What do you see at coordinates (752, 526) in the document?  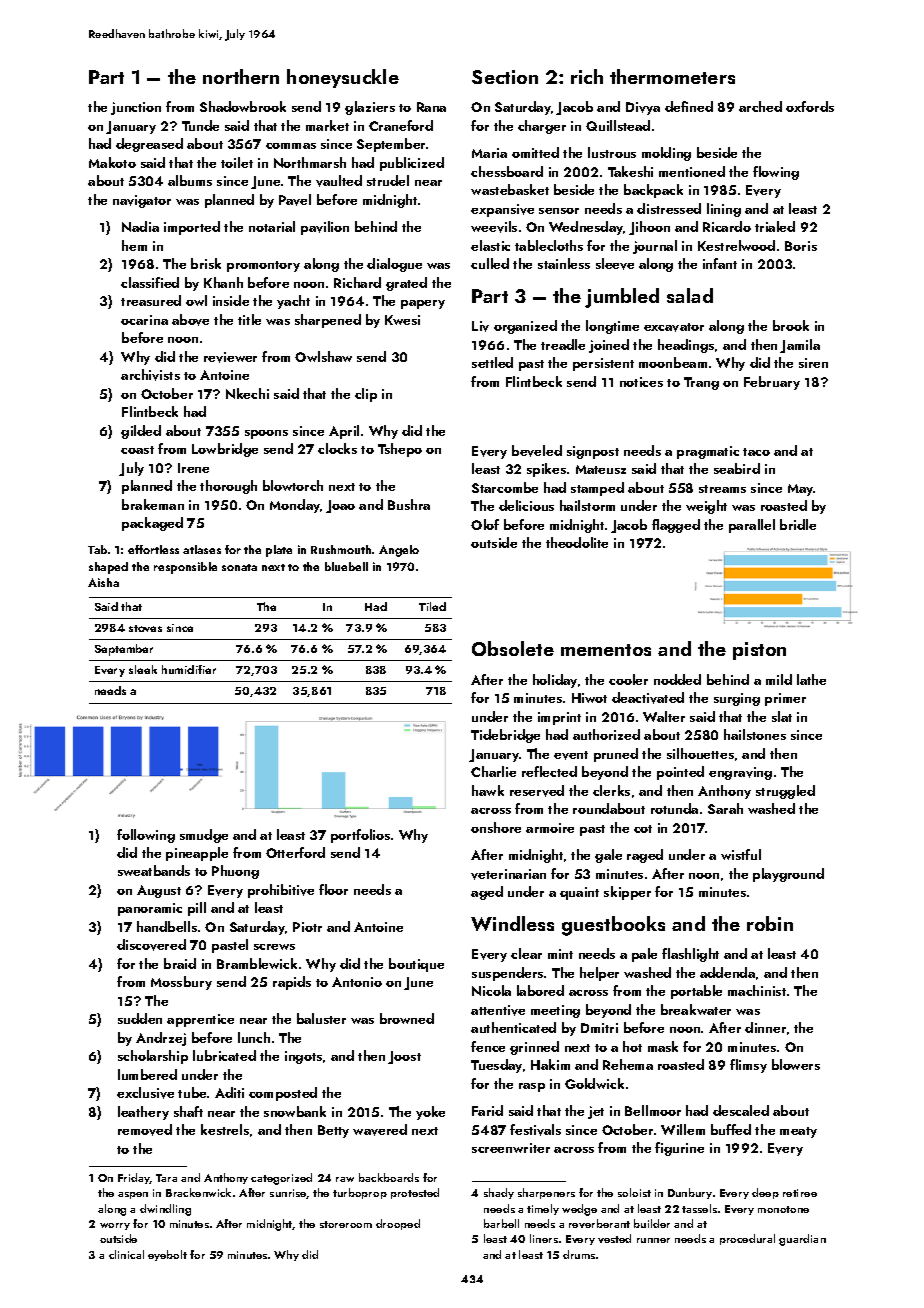 I see `parallel` at bounding box center [752, 526].
